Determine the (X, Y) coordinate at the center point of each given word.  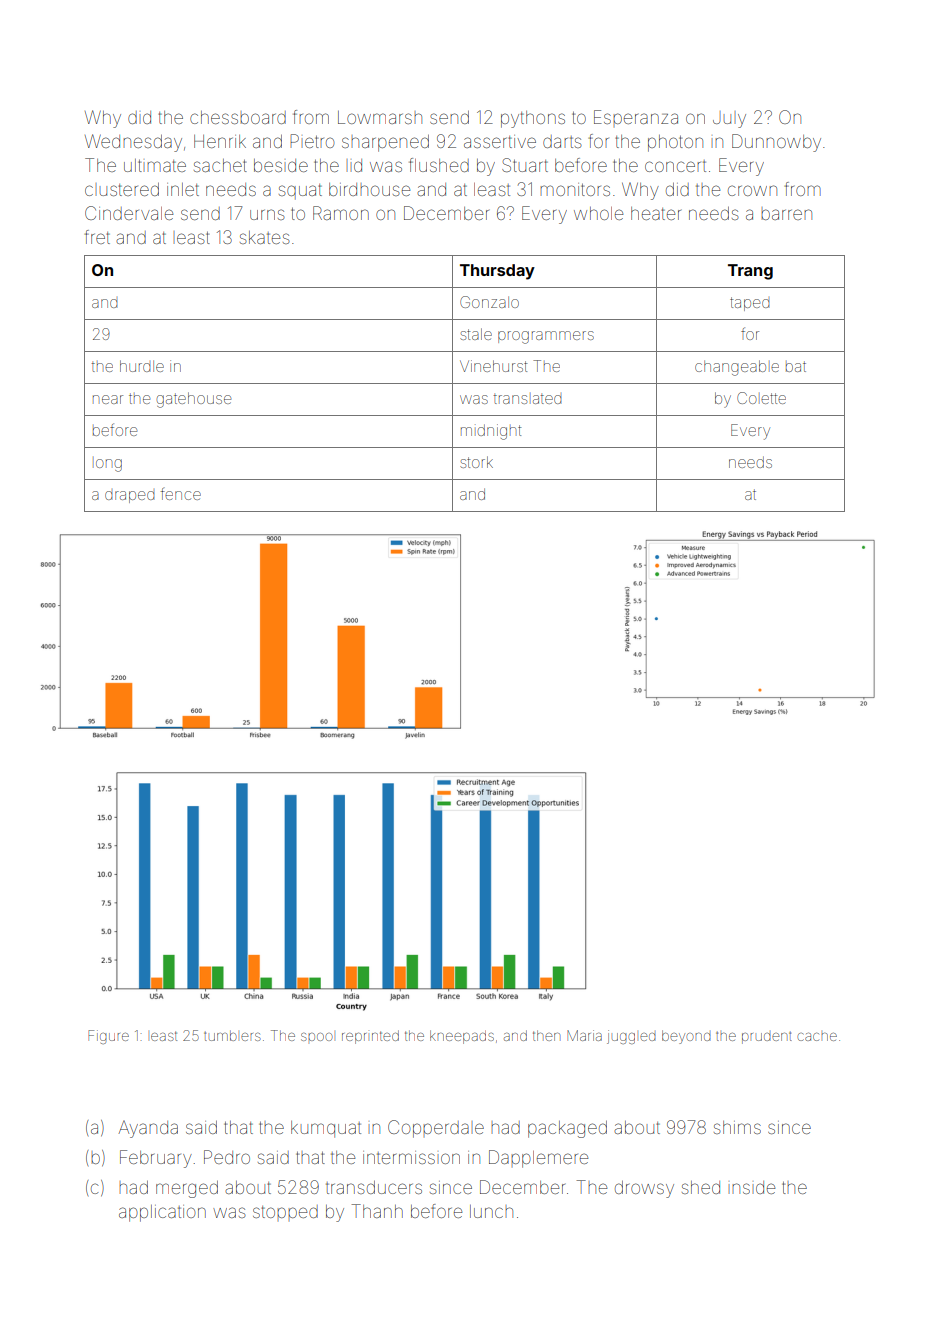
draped (130, 497)
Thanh (377, 1211)
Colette (761, 398)
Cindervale (129, 213)
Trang (750, 272)
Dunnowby (776, 143)
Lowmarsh (380, 117)
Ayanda (148, 1129)
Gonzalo (489, 302)
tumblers (232, 1036)
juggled (631, 1037)
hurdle (142, 366)
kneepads (462, 1037)
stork (476, 462)
